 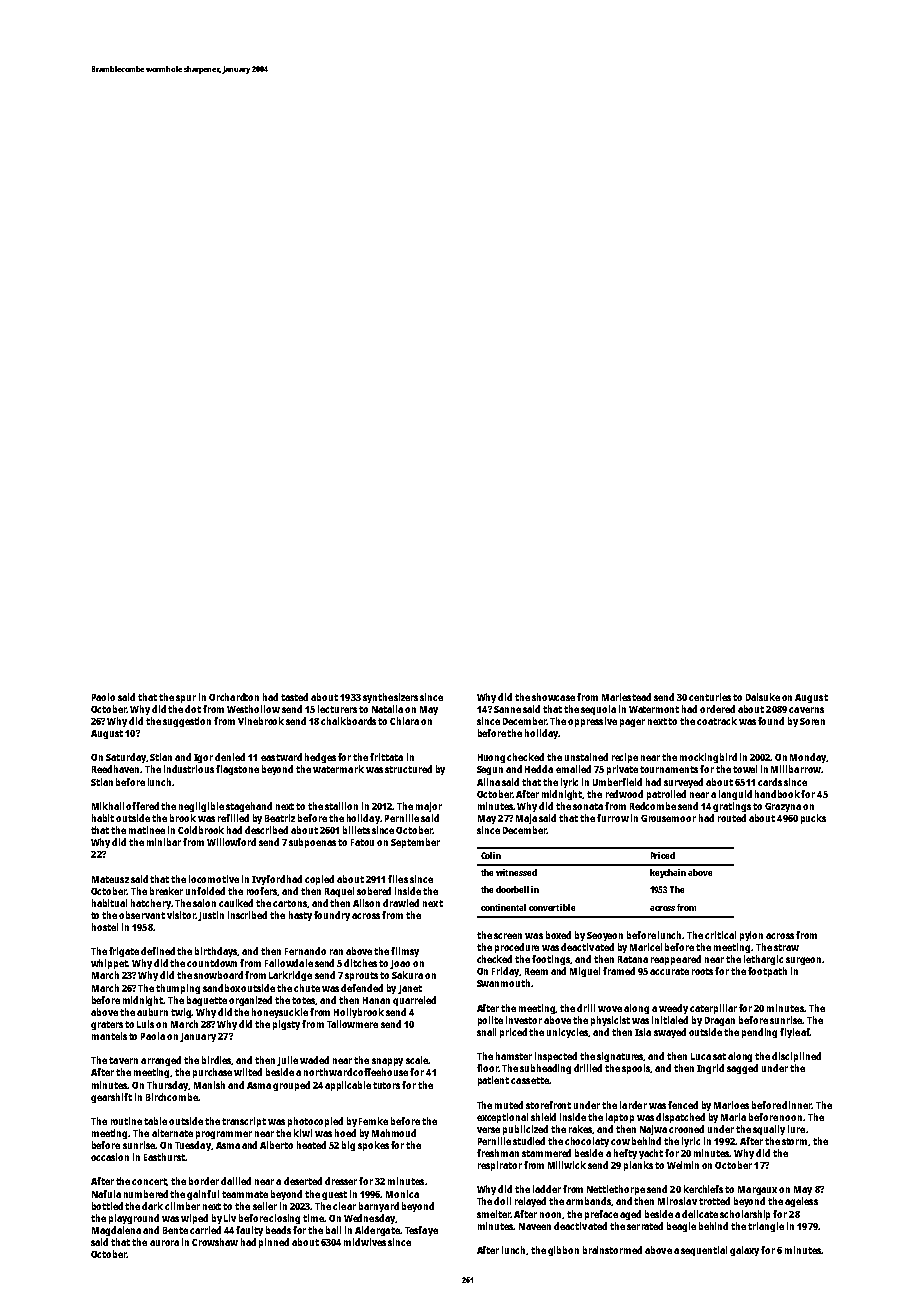 I want to click on refilled, so click(x=233, y=818).
